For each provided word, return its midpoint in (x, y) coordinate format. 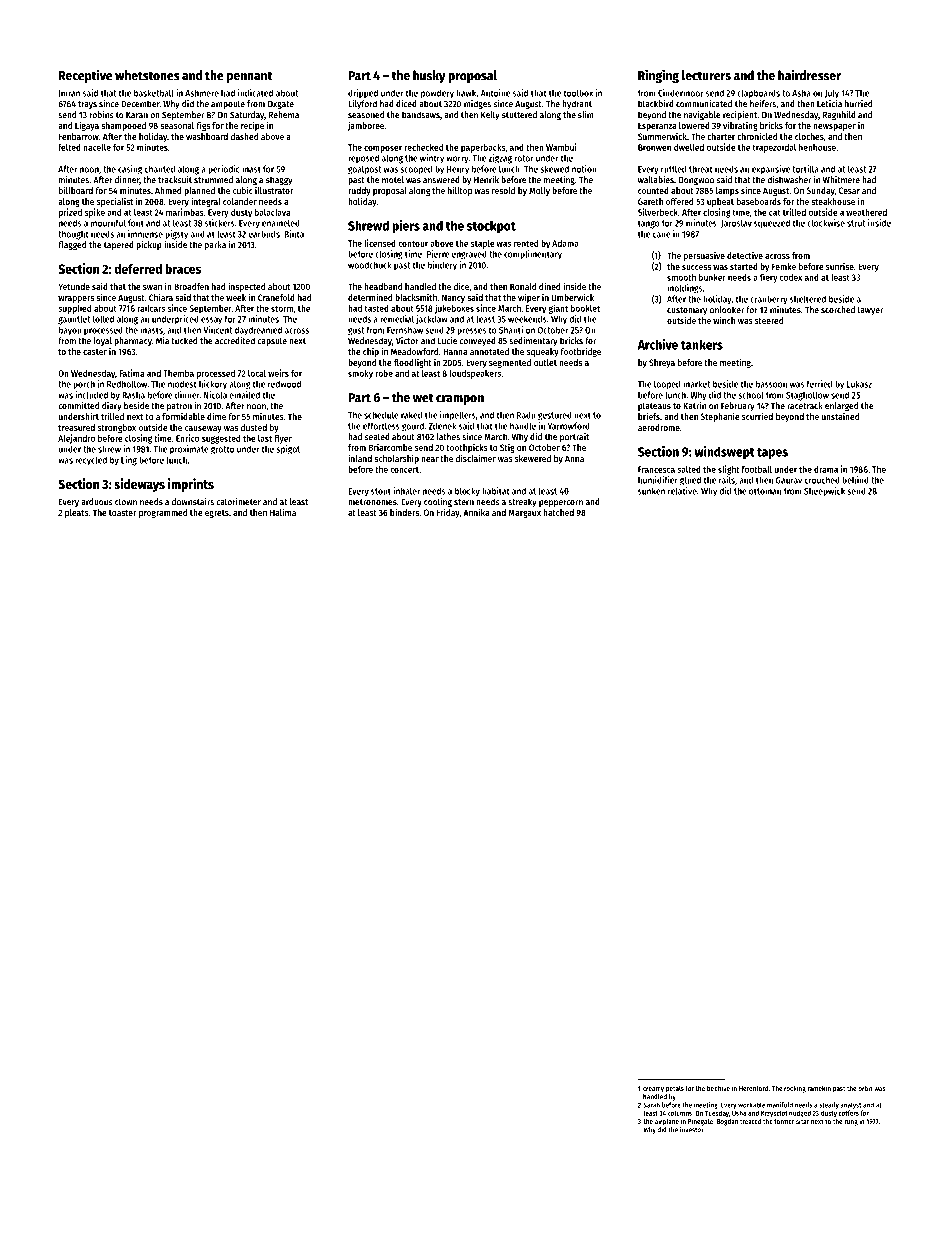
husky (429, 76)
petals (675, 1089)
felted (69, 147)
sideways (139, 485)
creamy (653, 1090)
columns (680, 1113)
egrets (217, 514)
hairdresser (809, 75)
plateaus (654, 406)
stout (381, 491)
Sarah (651, 1105)
